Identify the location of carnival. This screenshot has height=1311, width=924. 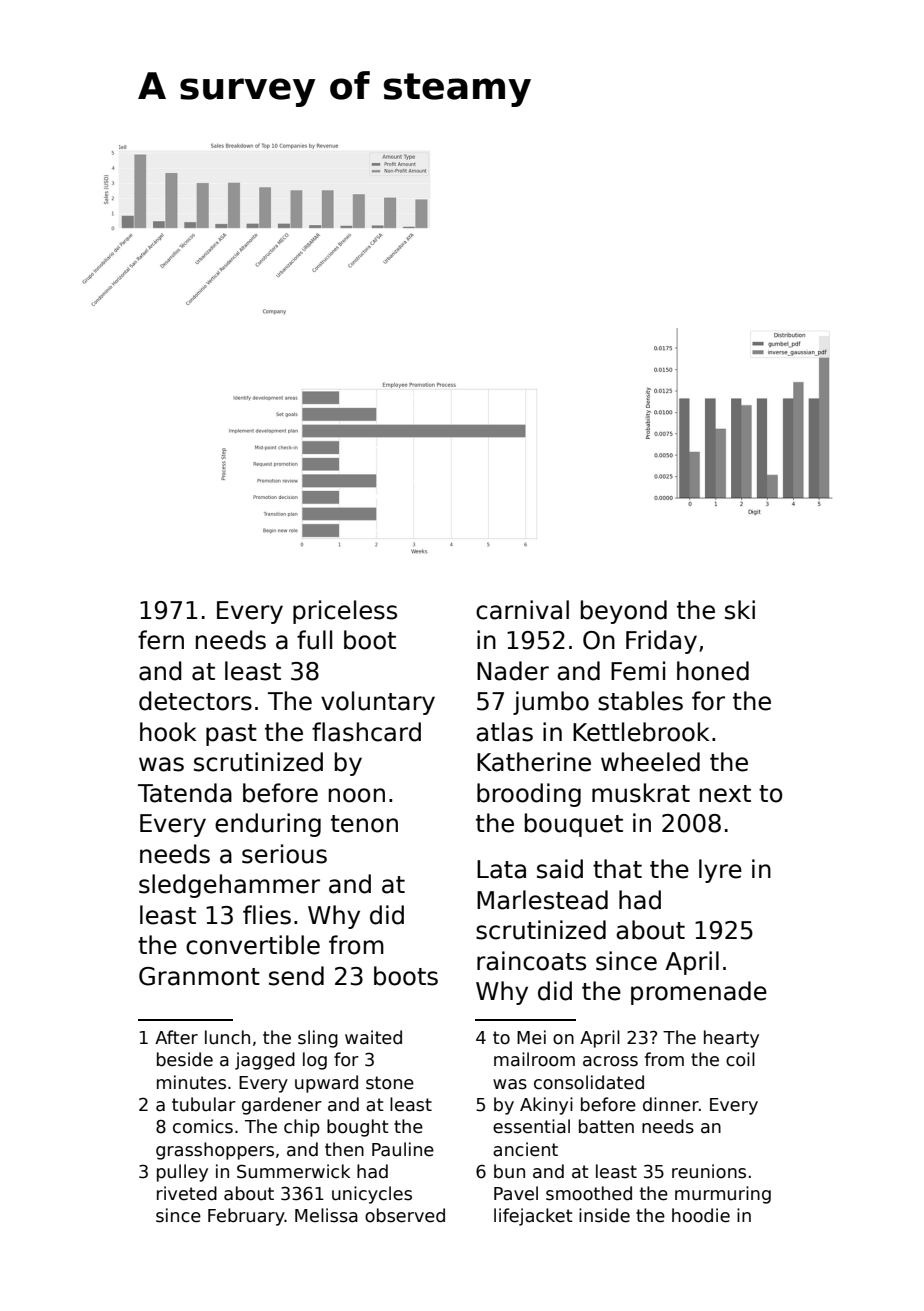
(522, 610).
